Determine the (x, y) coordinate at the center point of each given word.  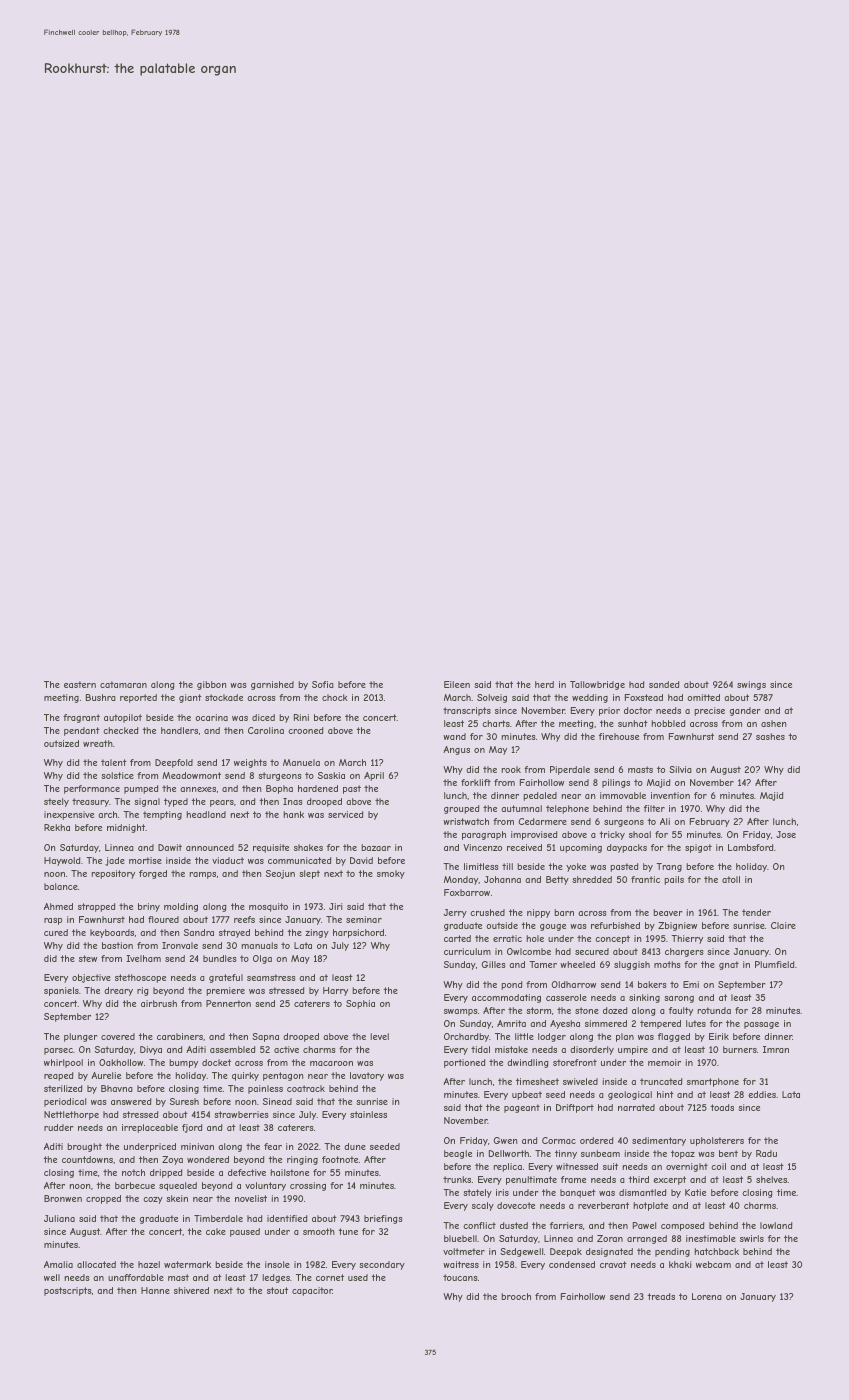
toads (722, 1107)
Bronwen (63, 1198)
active (286, 1049)
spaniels (61, 991)
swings (751, 685)
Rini (301, 717)
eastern (80, 684)
